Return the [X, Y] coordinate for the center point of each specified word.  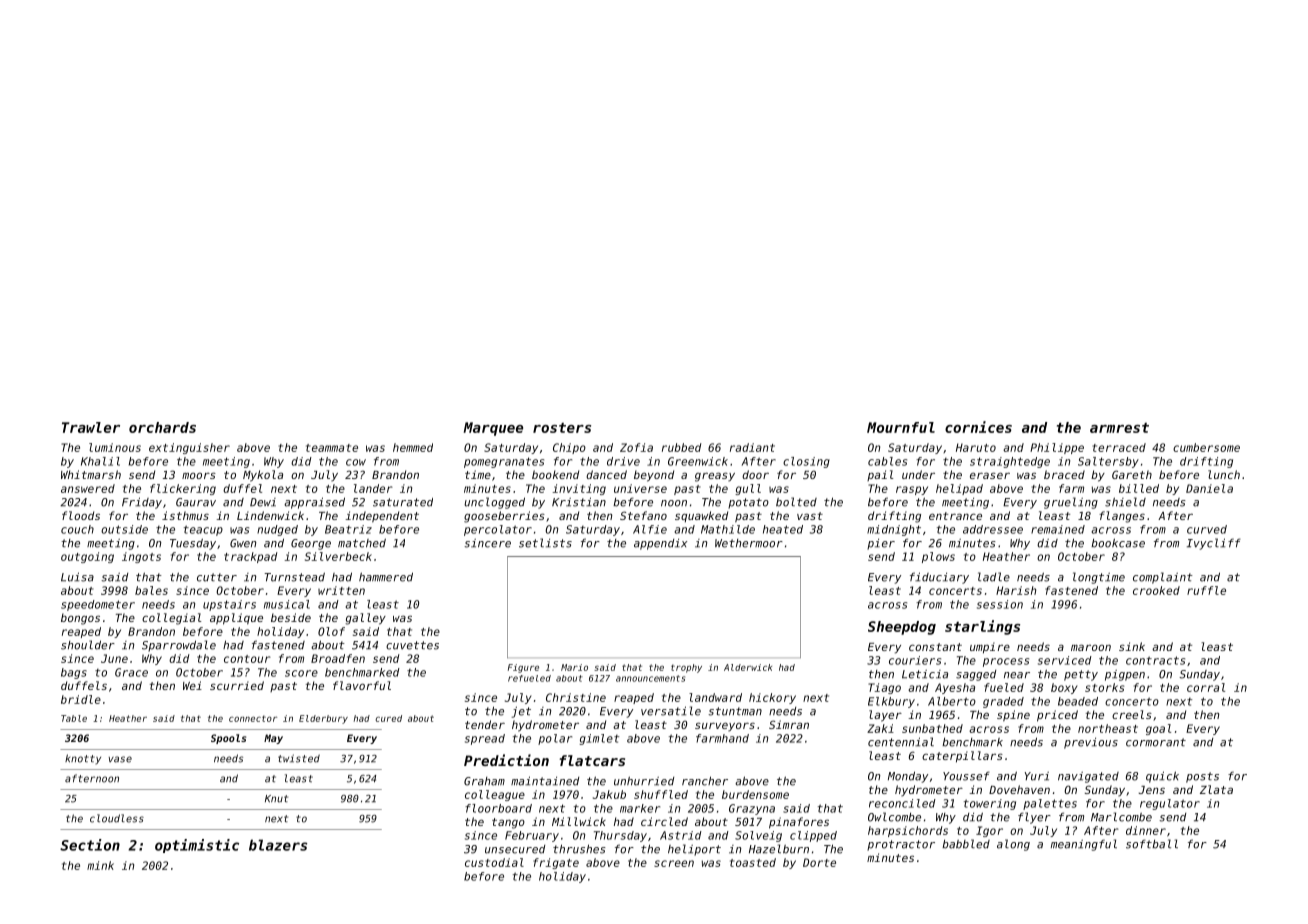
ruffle [1206, 590]
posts [1202, 777]
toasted [753, 862]
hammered [386, 577]
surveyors [725, 727]
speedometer [98, 605]
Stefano [643, 515]
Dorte [819, 862]
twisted [299, 758]
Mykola [263, 476]
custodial [494, 862]
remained [1058, 529]
